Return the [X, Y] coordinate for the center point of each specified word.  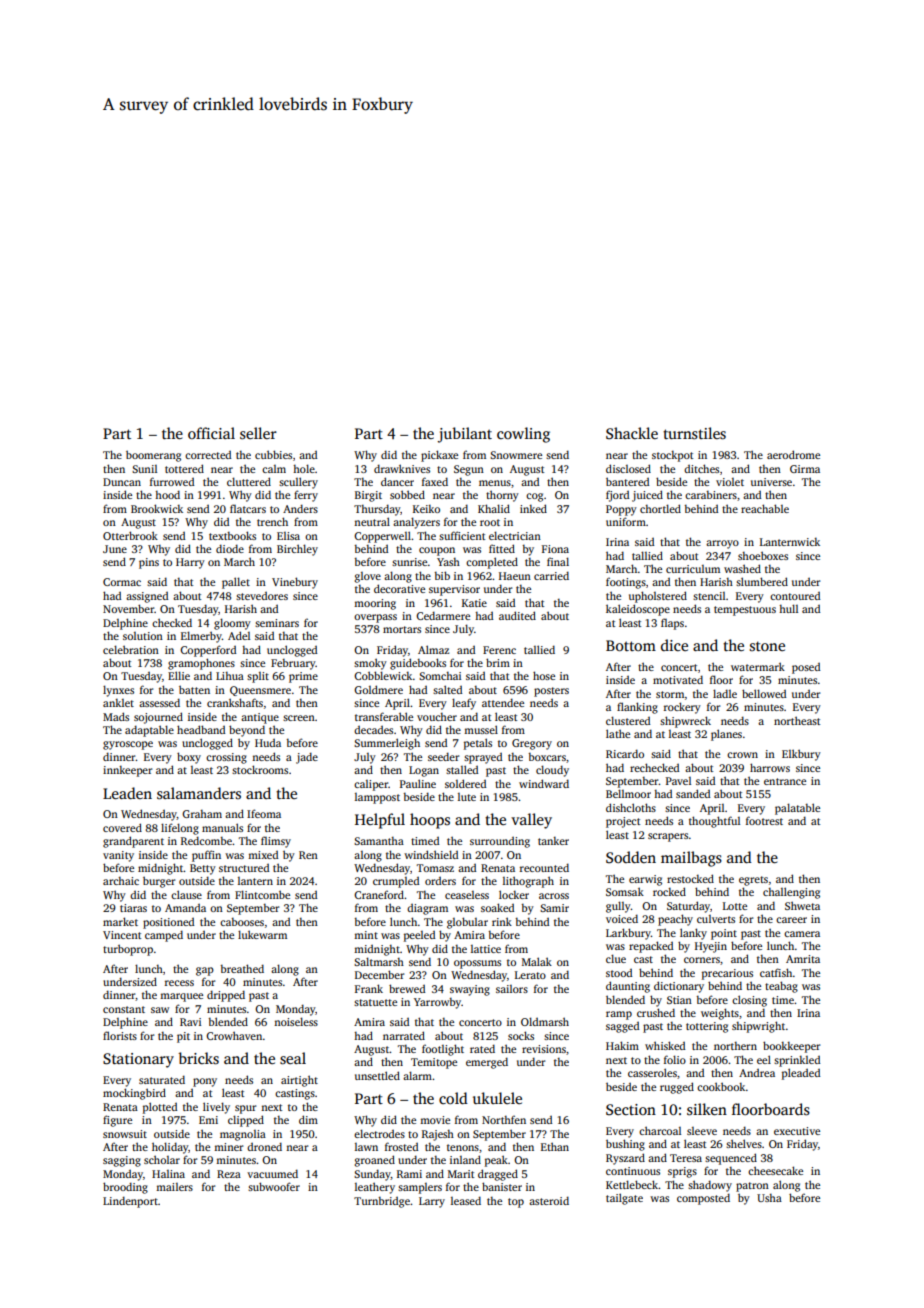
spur [245, 1109]
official [211, 433]
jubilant [464, 435]
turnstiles [694, 433]
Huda [268, 743]
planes [726, 735]
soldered [465, 783]
